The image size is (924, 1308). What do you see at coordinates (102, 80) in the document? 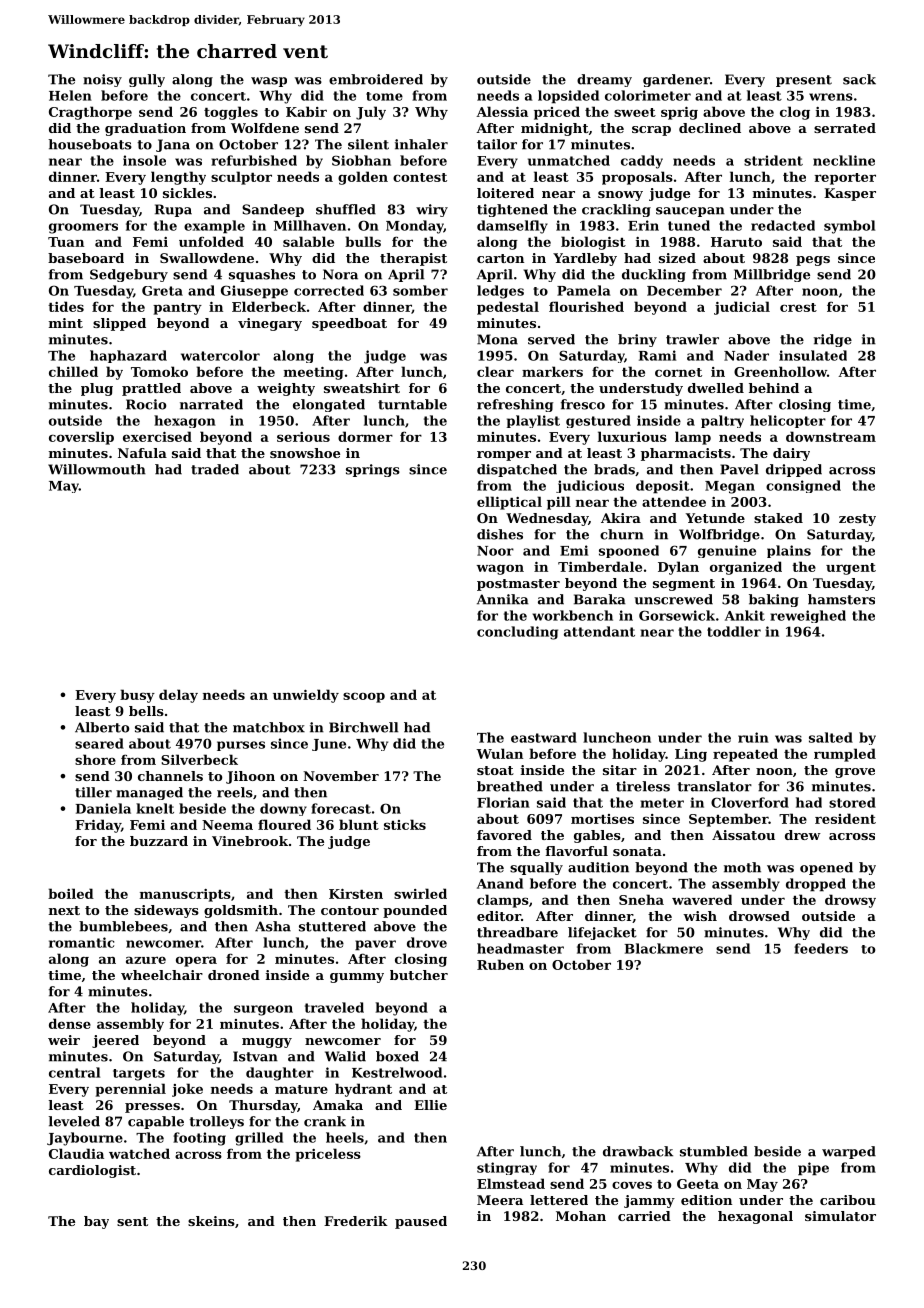
I see `noisy` at bounding box center [102, 80].
